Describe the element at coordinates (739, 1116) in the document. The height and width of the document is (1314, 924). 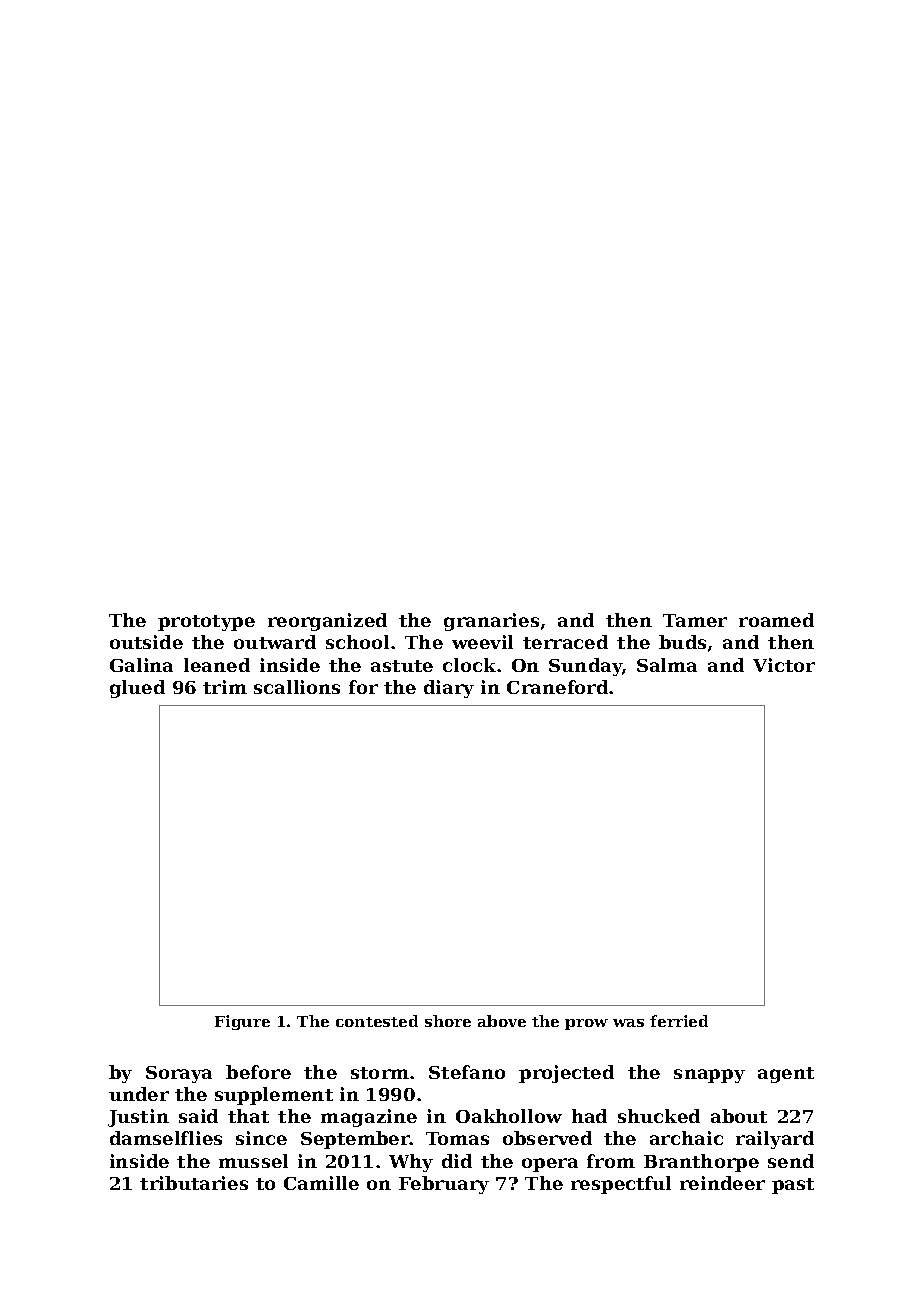
I see `about` at that location.
